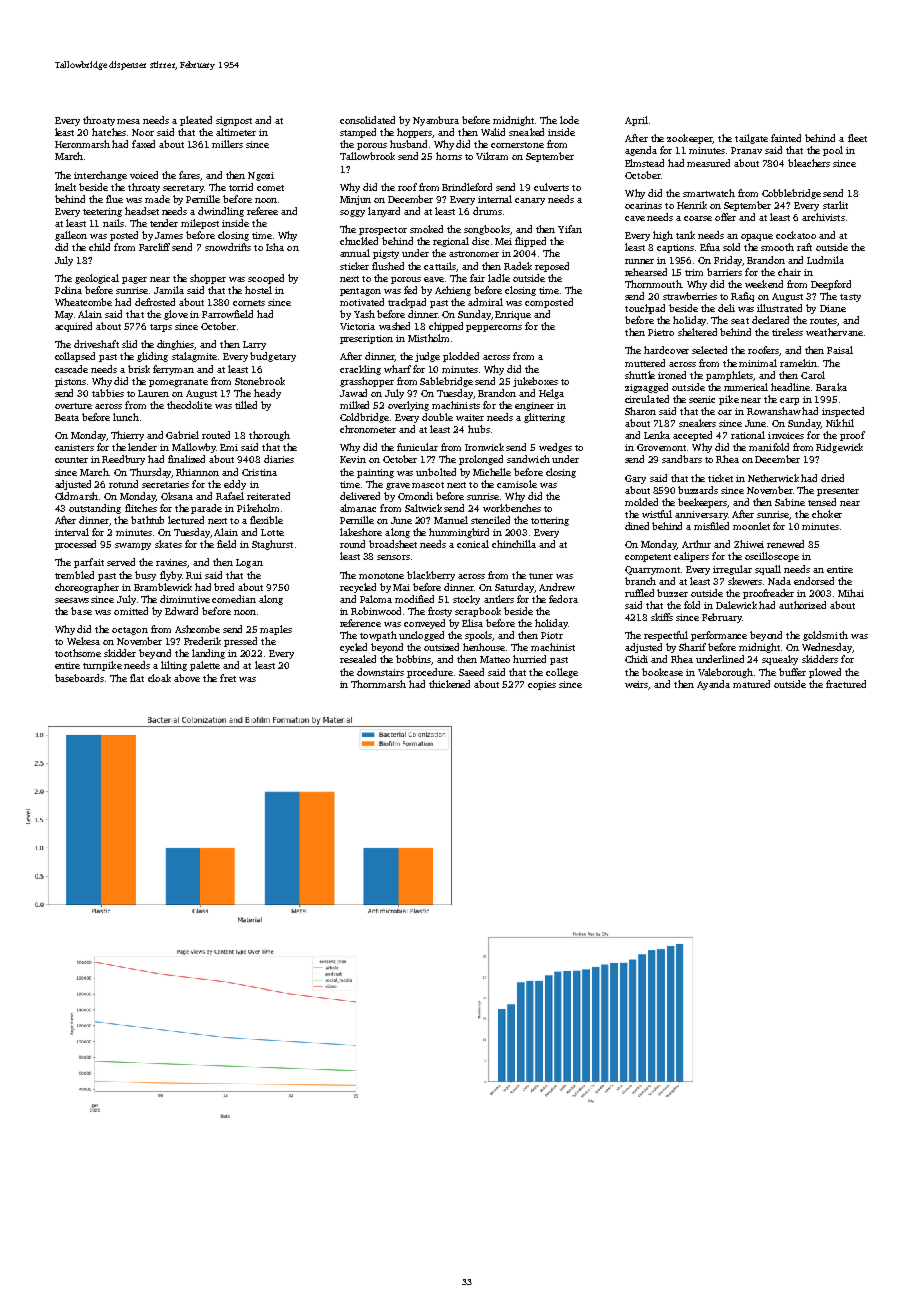  I want to click on pressed, so click(240, 642).
